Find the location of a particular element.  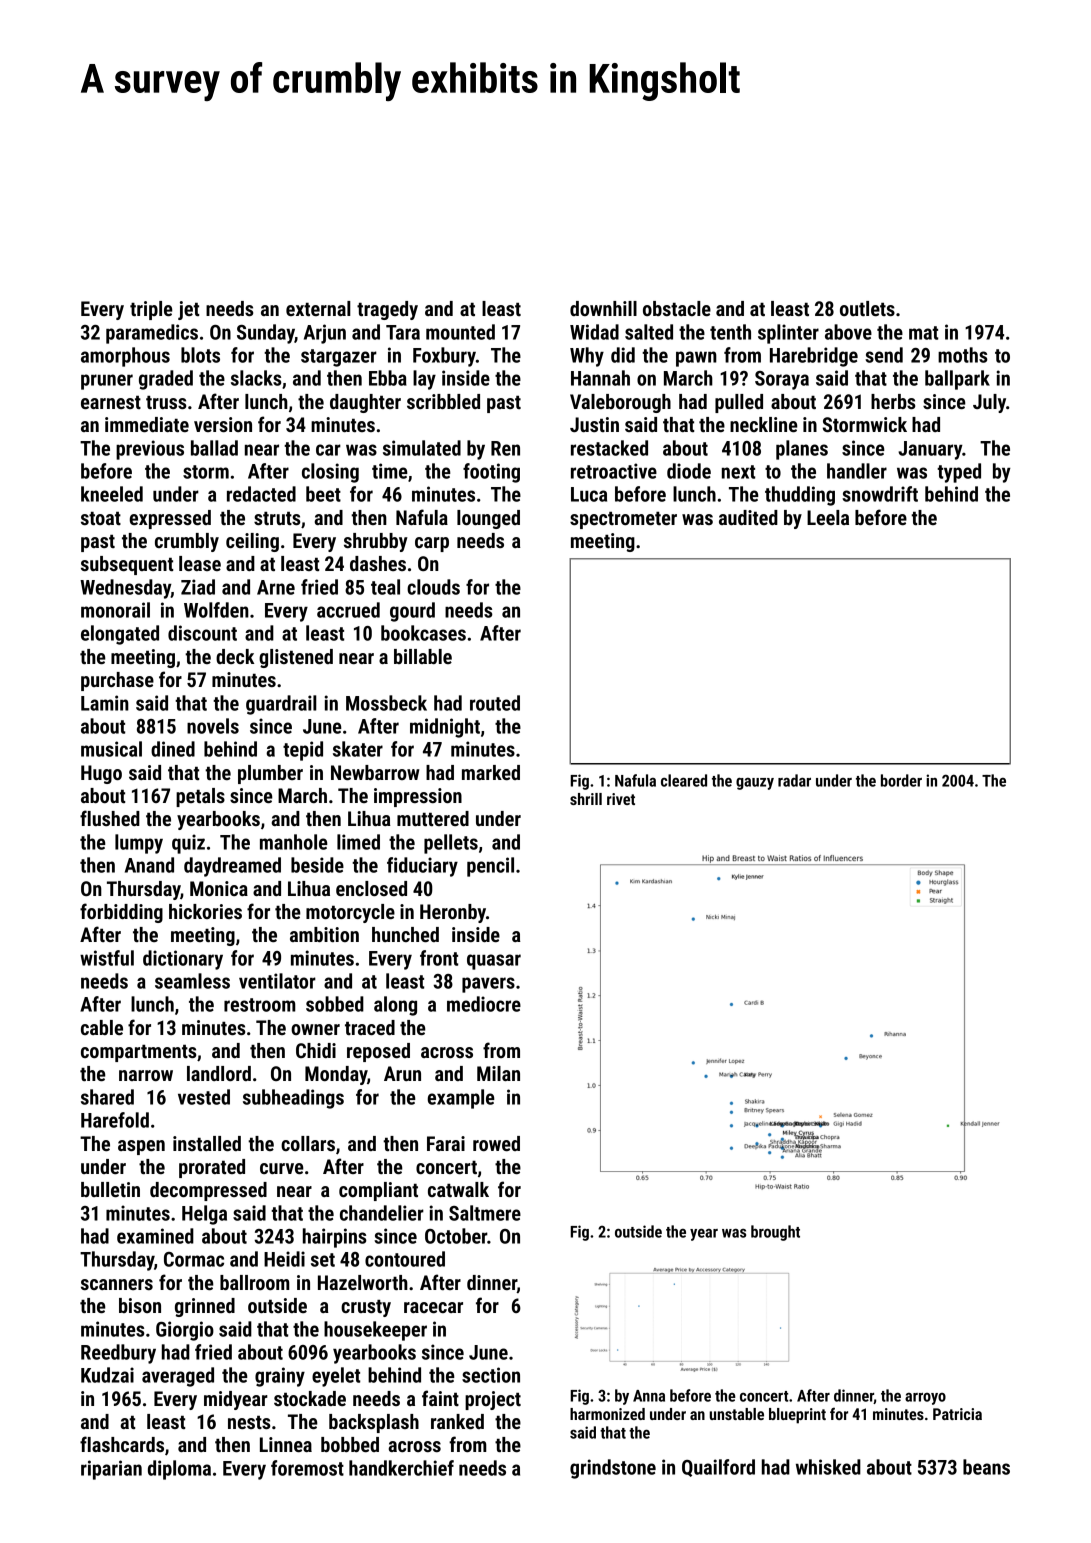

Saltmere is located at coordinates (485, 1213).
